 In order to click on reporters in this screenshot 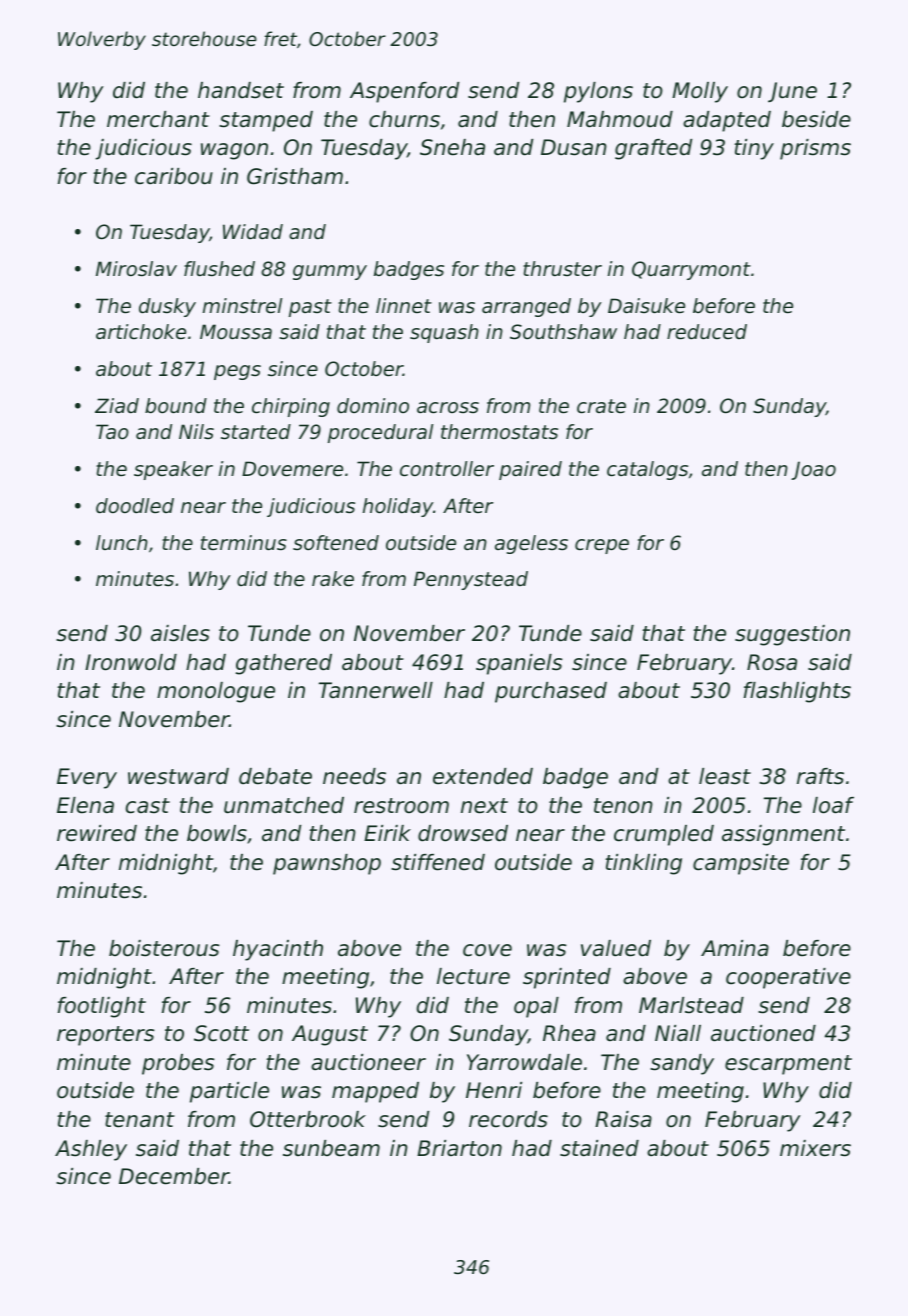, I will do `click(105, 1036)`.
